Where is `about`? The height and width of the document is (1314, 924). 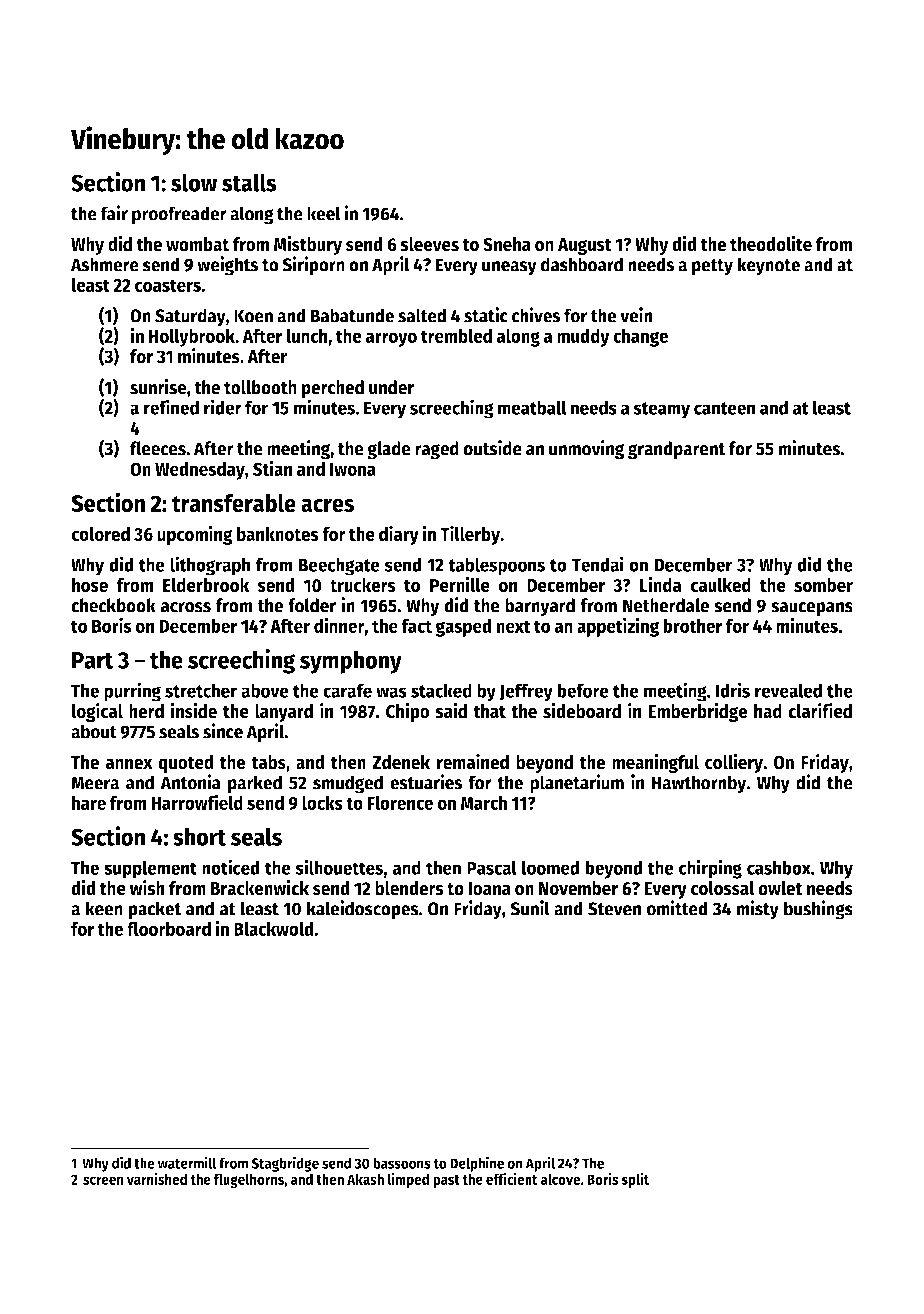
about is located at coordinates (94, 731).
